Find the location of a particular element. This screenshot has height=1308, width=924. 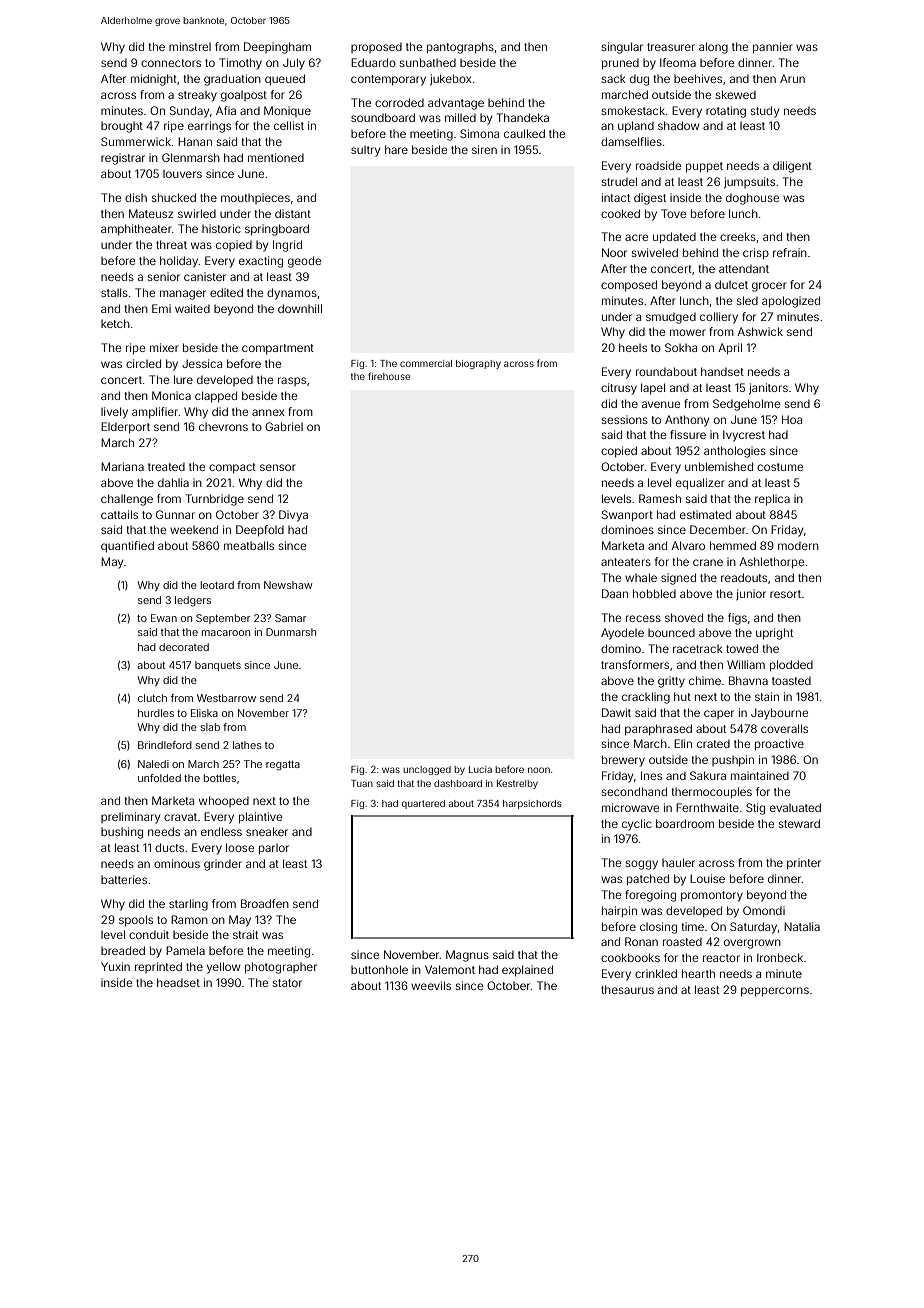

compartment is located at coordinates (278, 349).
